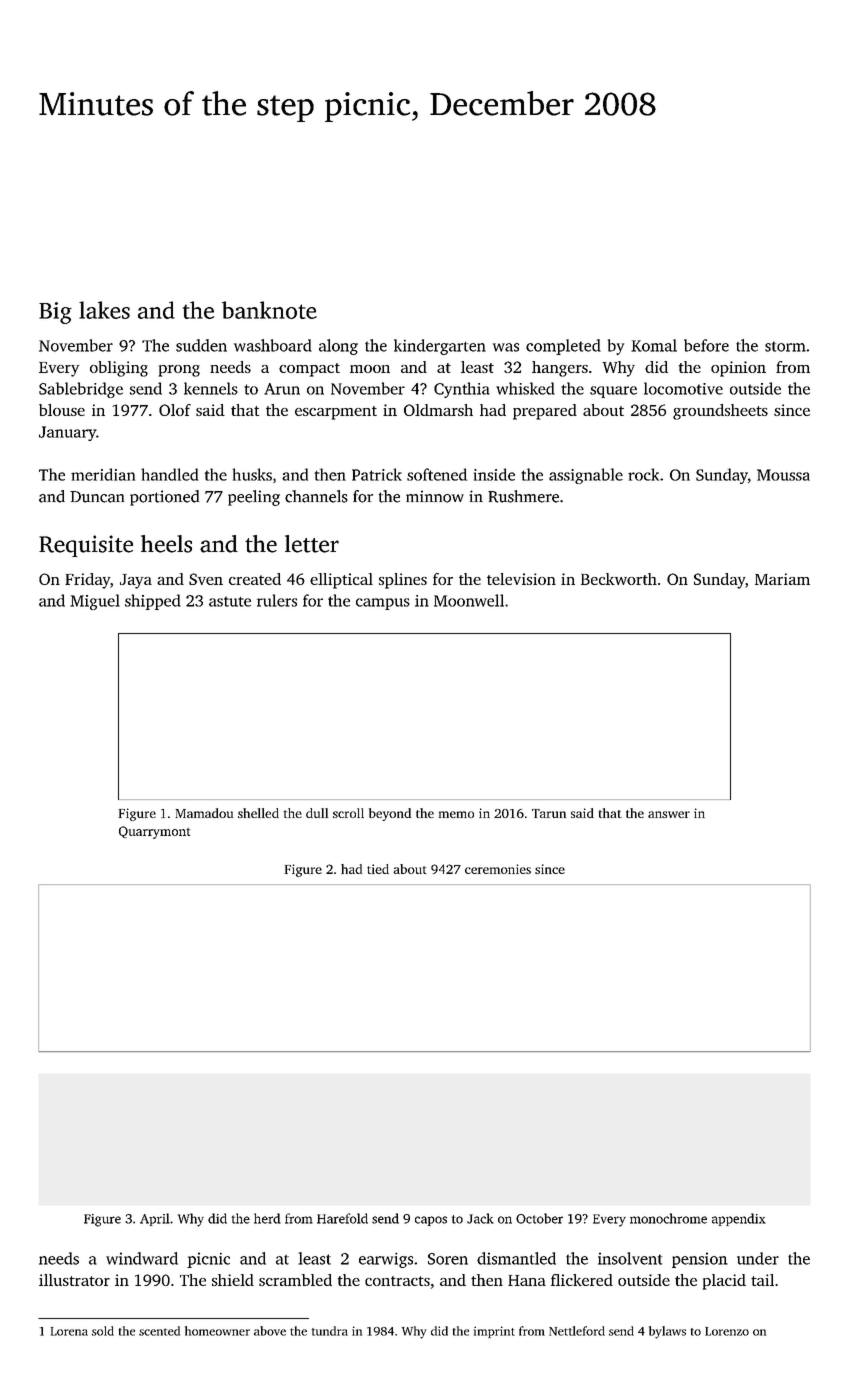 The width and height of the screenshot is (849, 1400). I want to click on Quarrymont, so click(154, 832).
